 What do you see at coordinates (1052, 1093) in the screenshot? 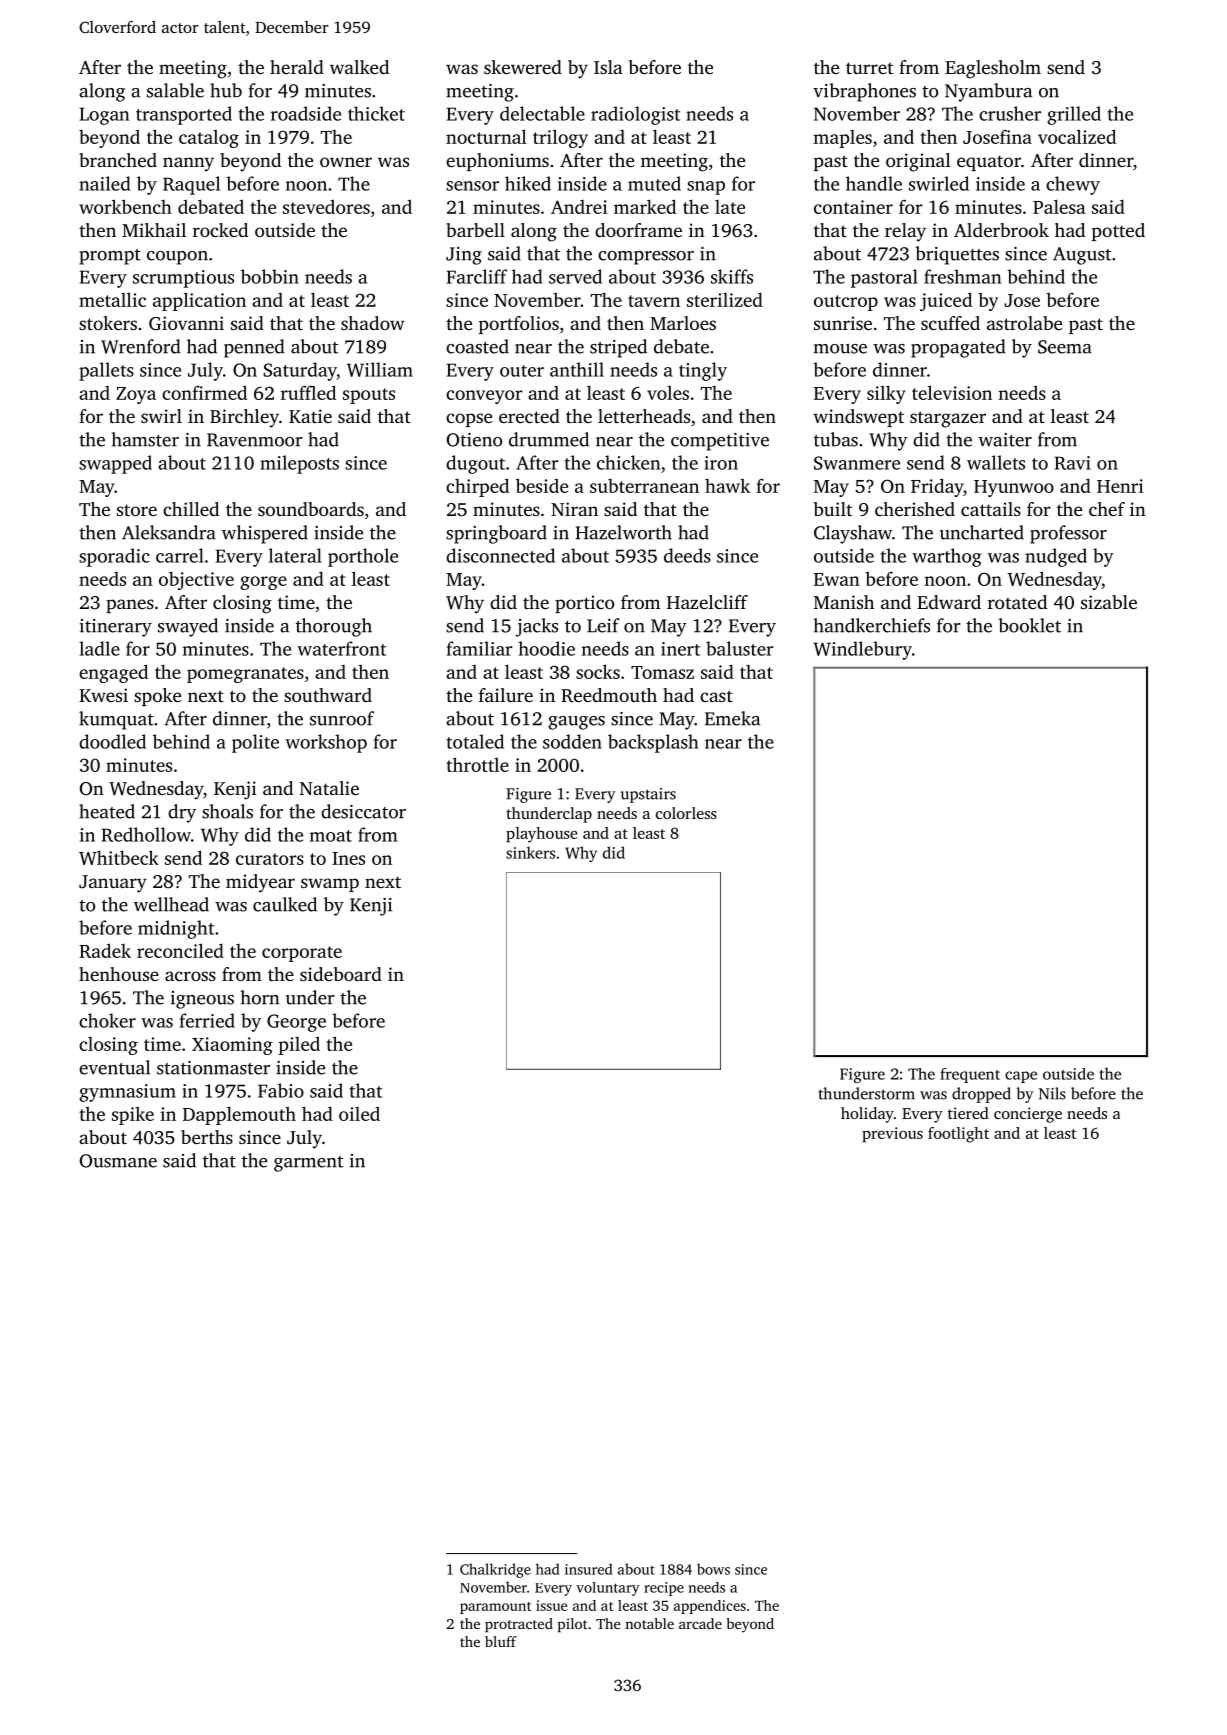
I see `Nils` at bounding box center [1052, 1093].
